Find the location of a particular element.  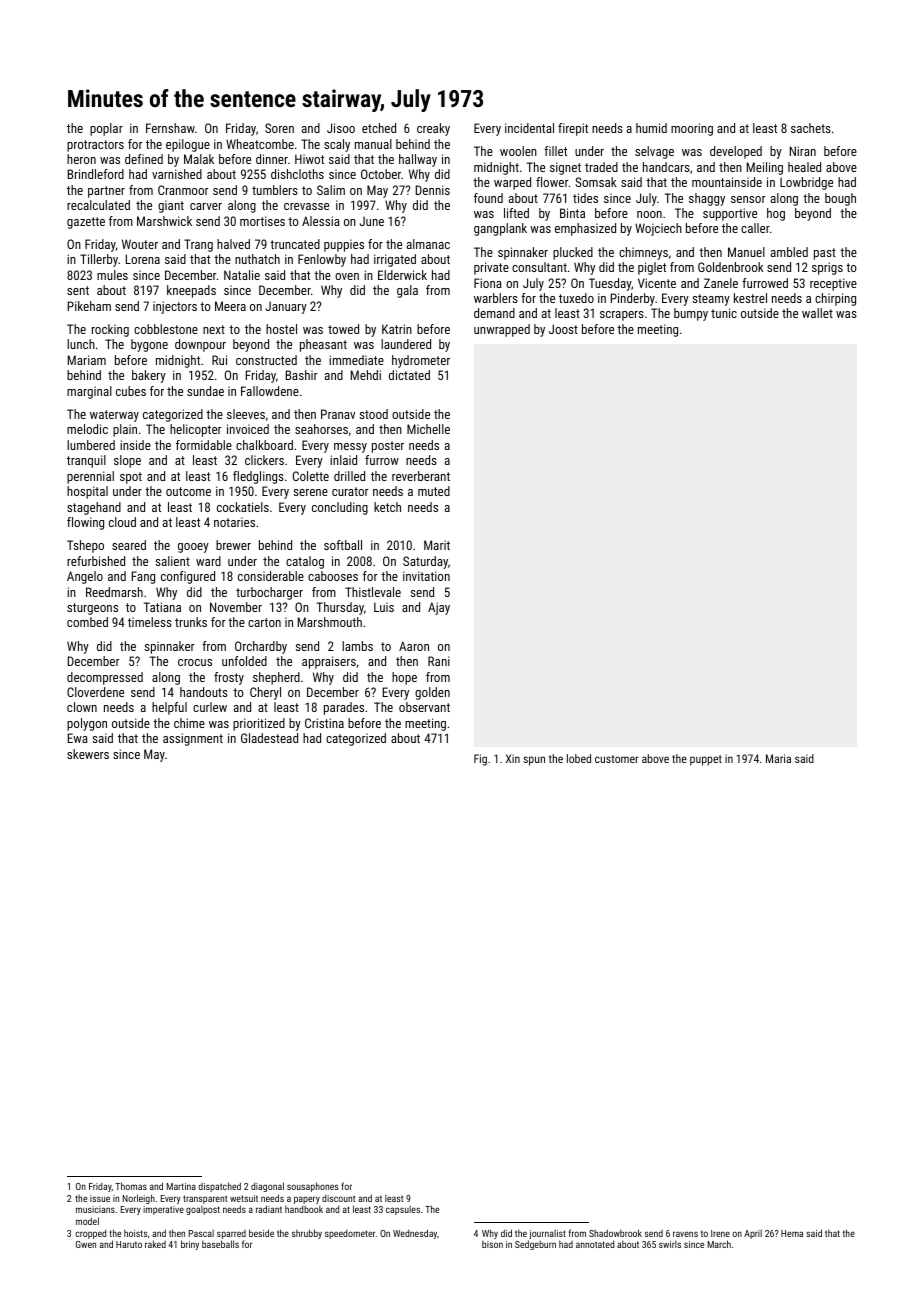

Xin is located at coordinates (513, 758).
